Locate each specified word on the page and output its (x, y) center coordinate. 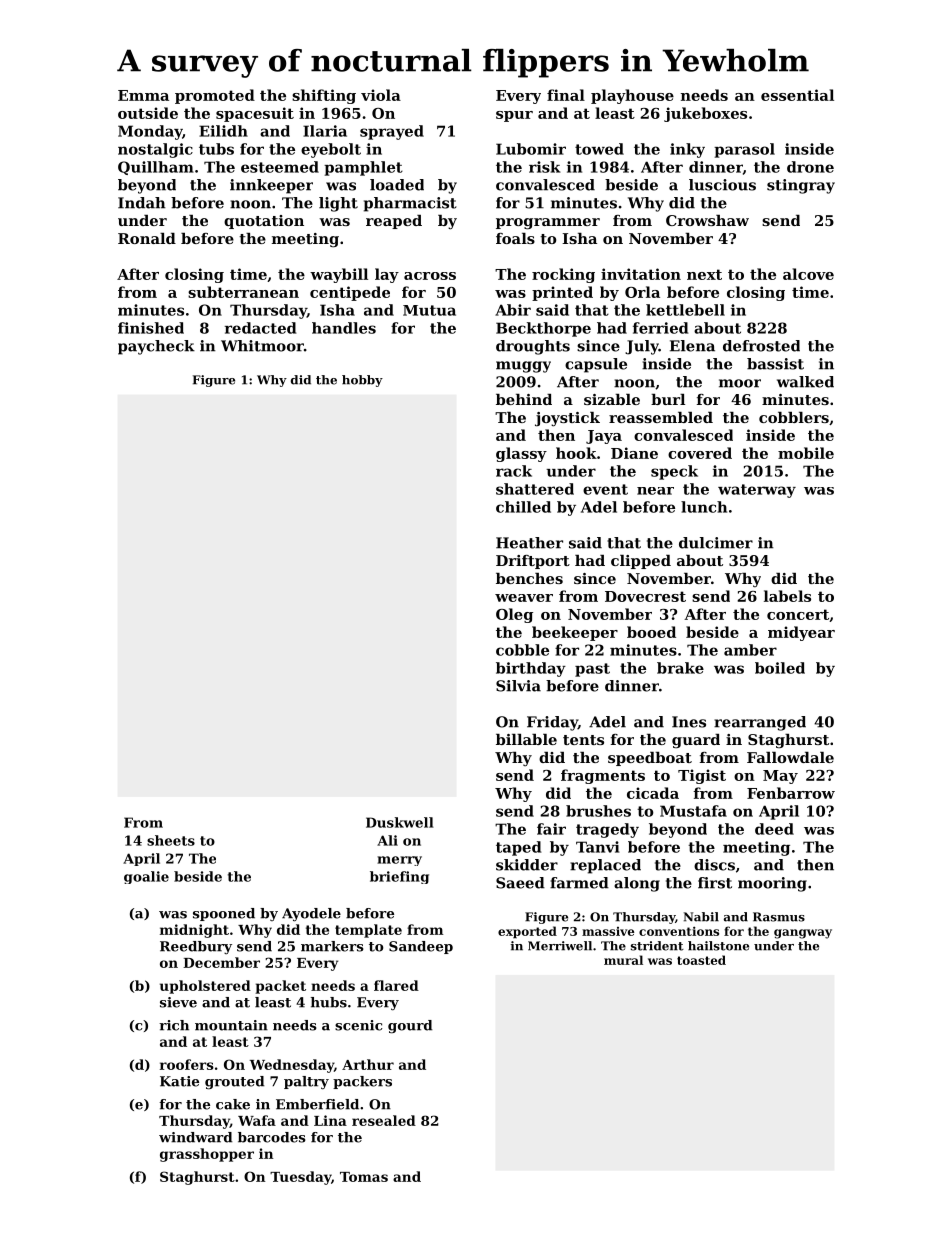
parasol (744, 150)
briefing (399, 877)
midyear (801, 633)
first (715, 883)
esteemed (280, 167)
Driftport (533, 562)
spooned (224, 914)
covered (700, 453)
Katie (179, 1081)
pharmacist (410, 204)
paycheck (156, 347)
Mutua (429, 310)
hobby (362, 381)
